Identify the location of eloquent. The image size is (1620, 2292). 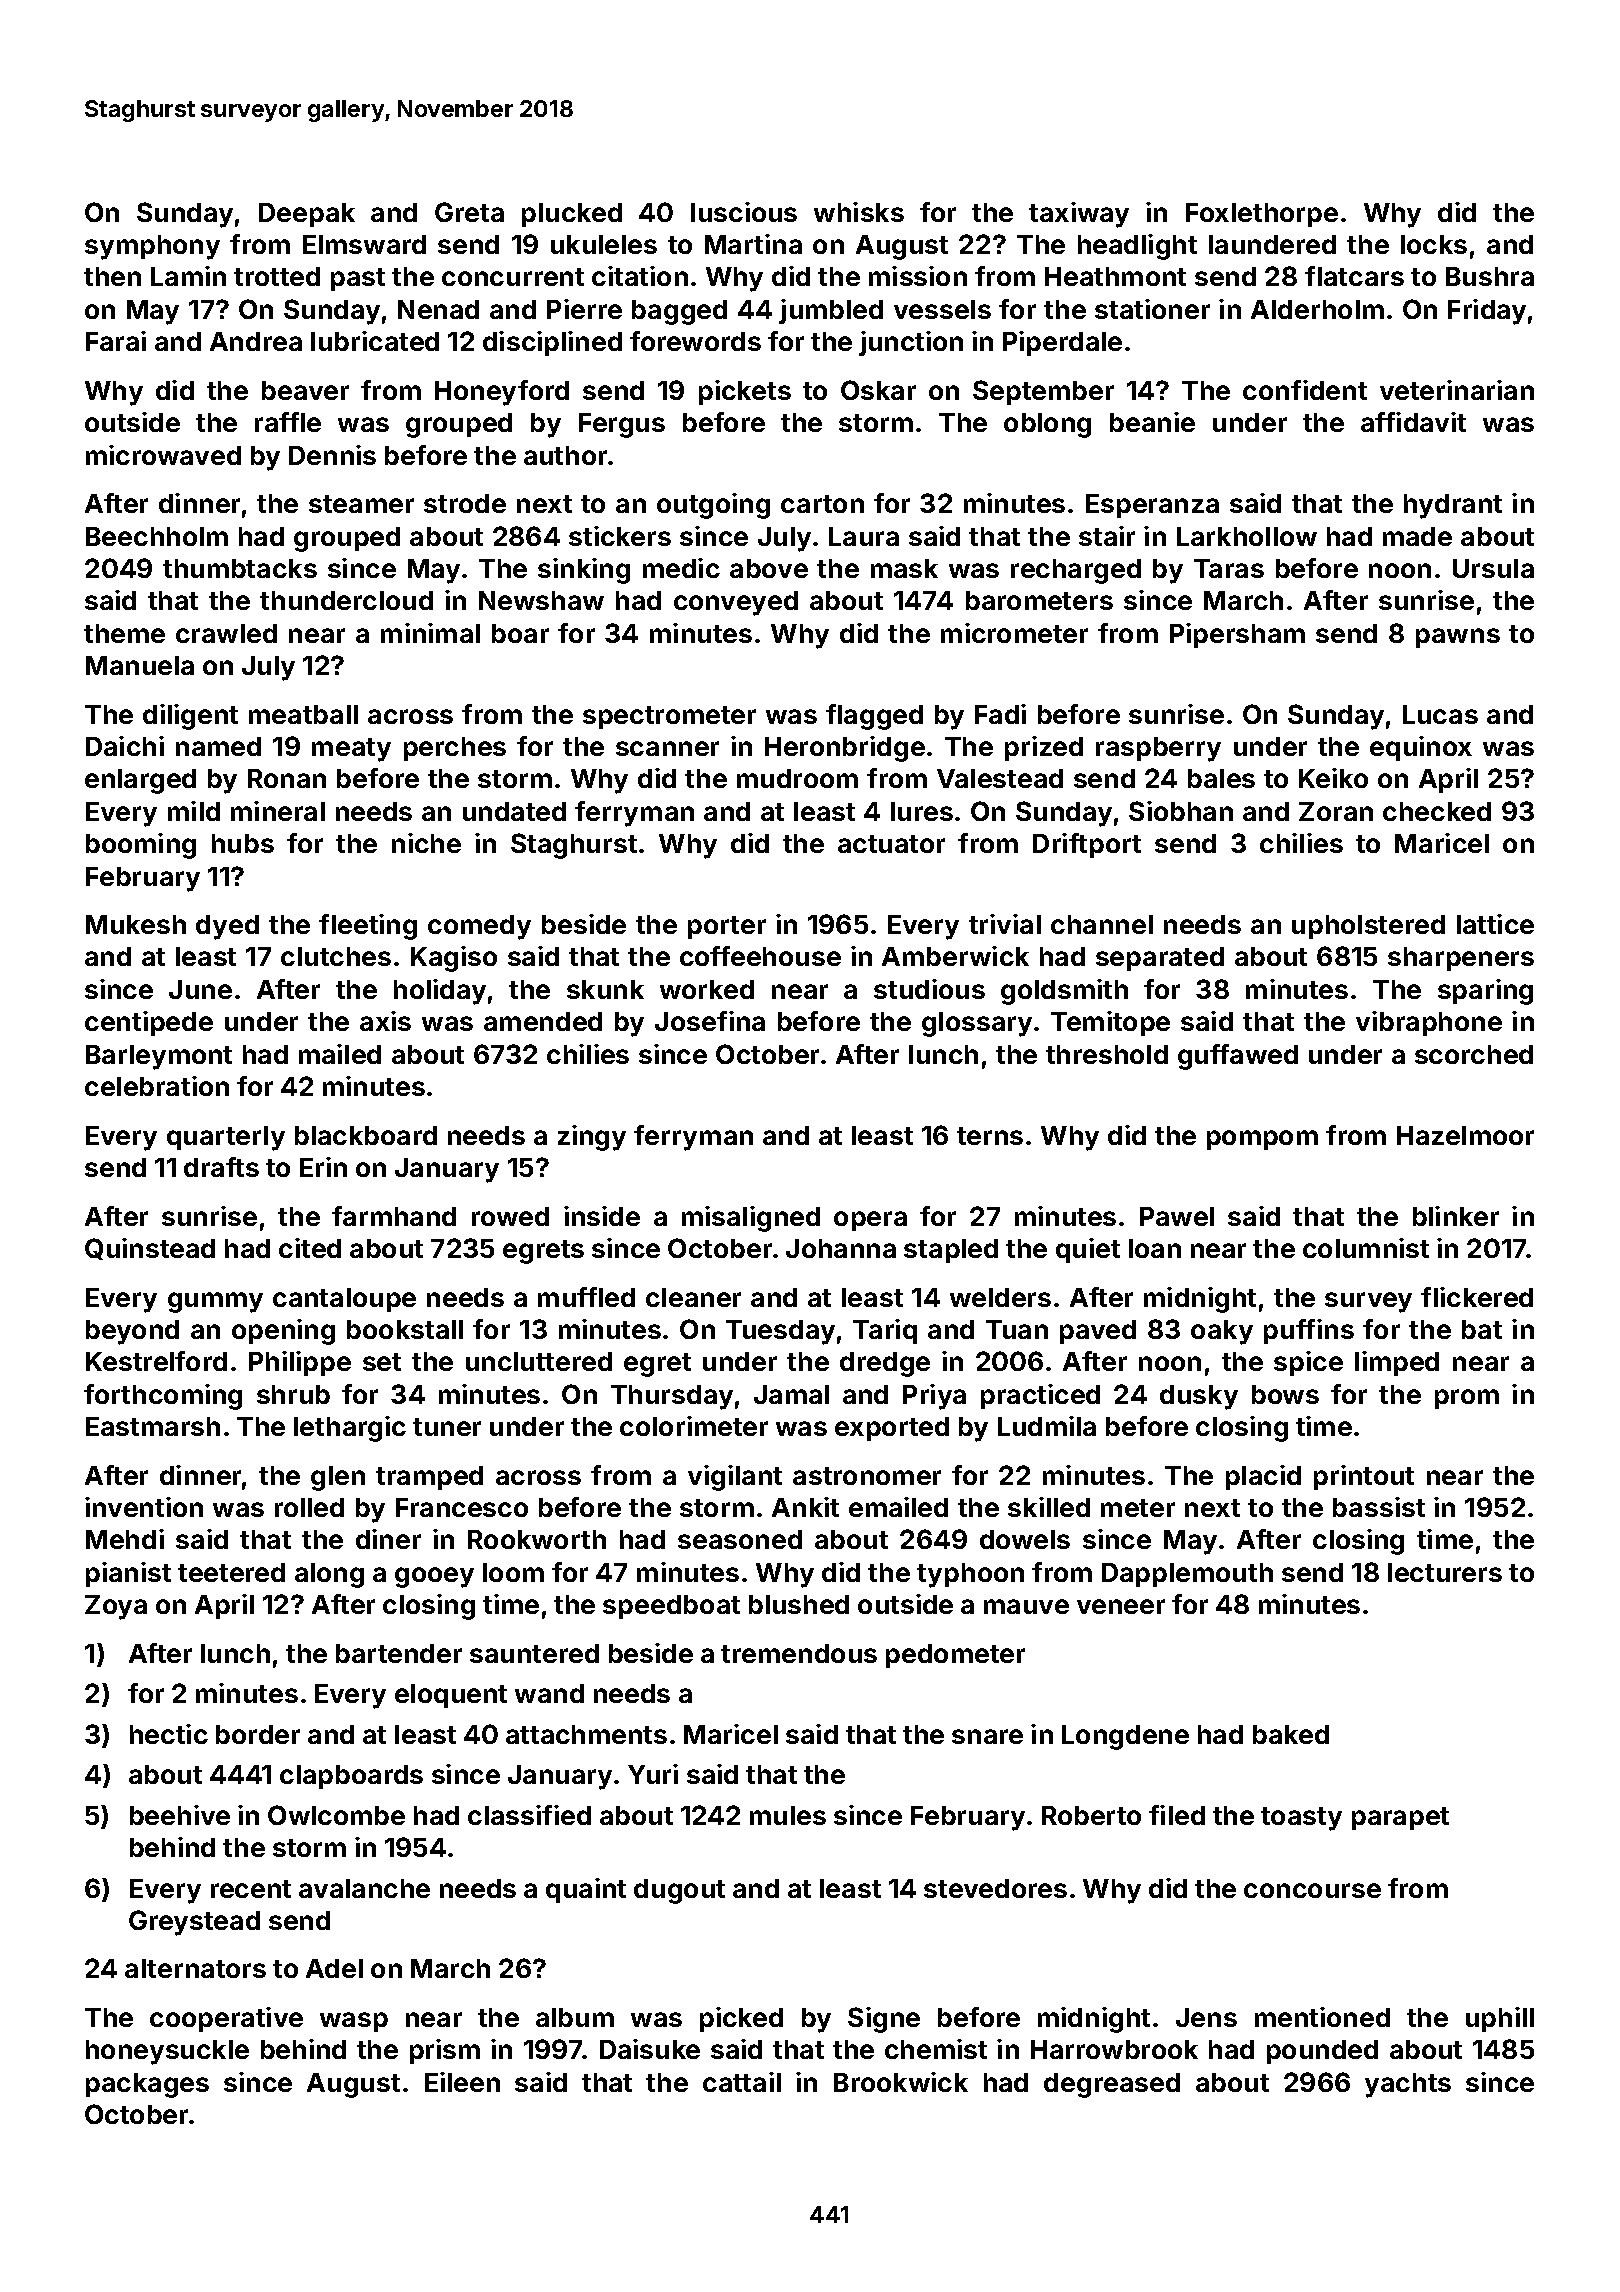
(451, 1696).
